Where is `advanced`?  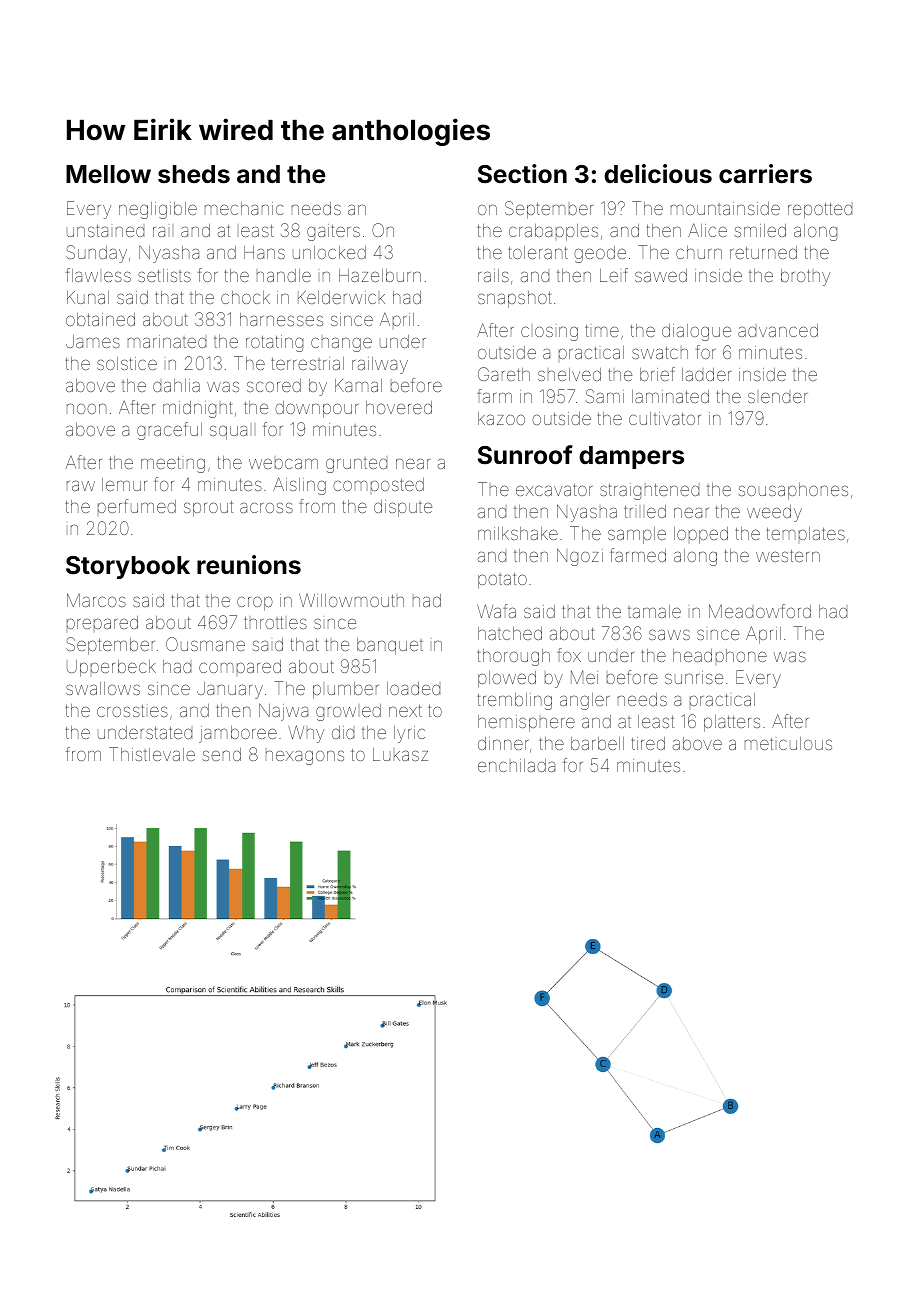
advanced is located at coordinates (778, 330).
